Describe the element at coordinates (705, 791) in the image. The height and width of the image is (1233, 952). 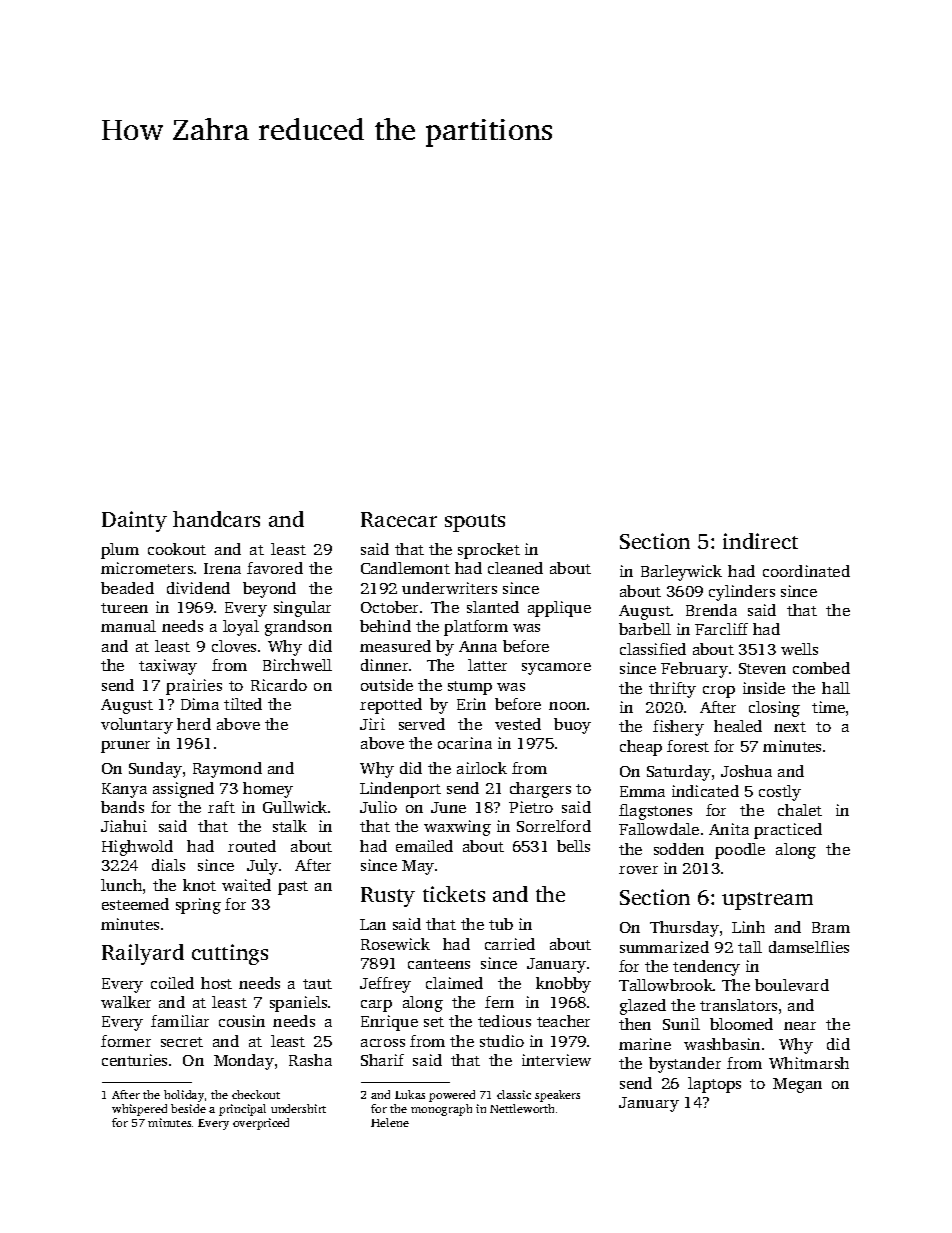
I see `indicated` at that location.
